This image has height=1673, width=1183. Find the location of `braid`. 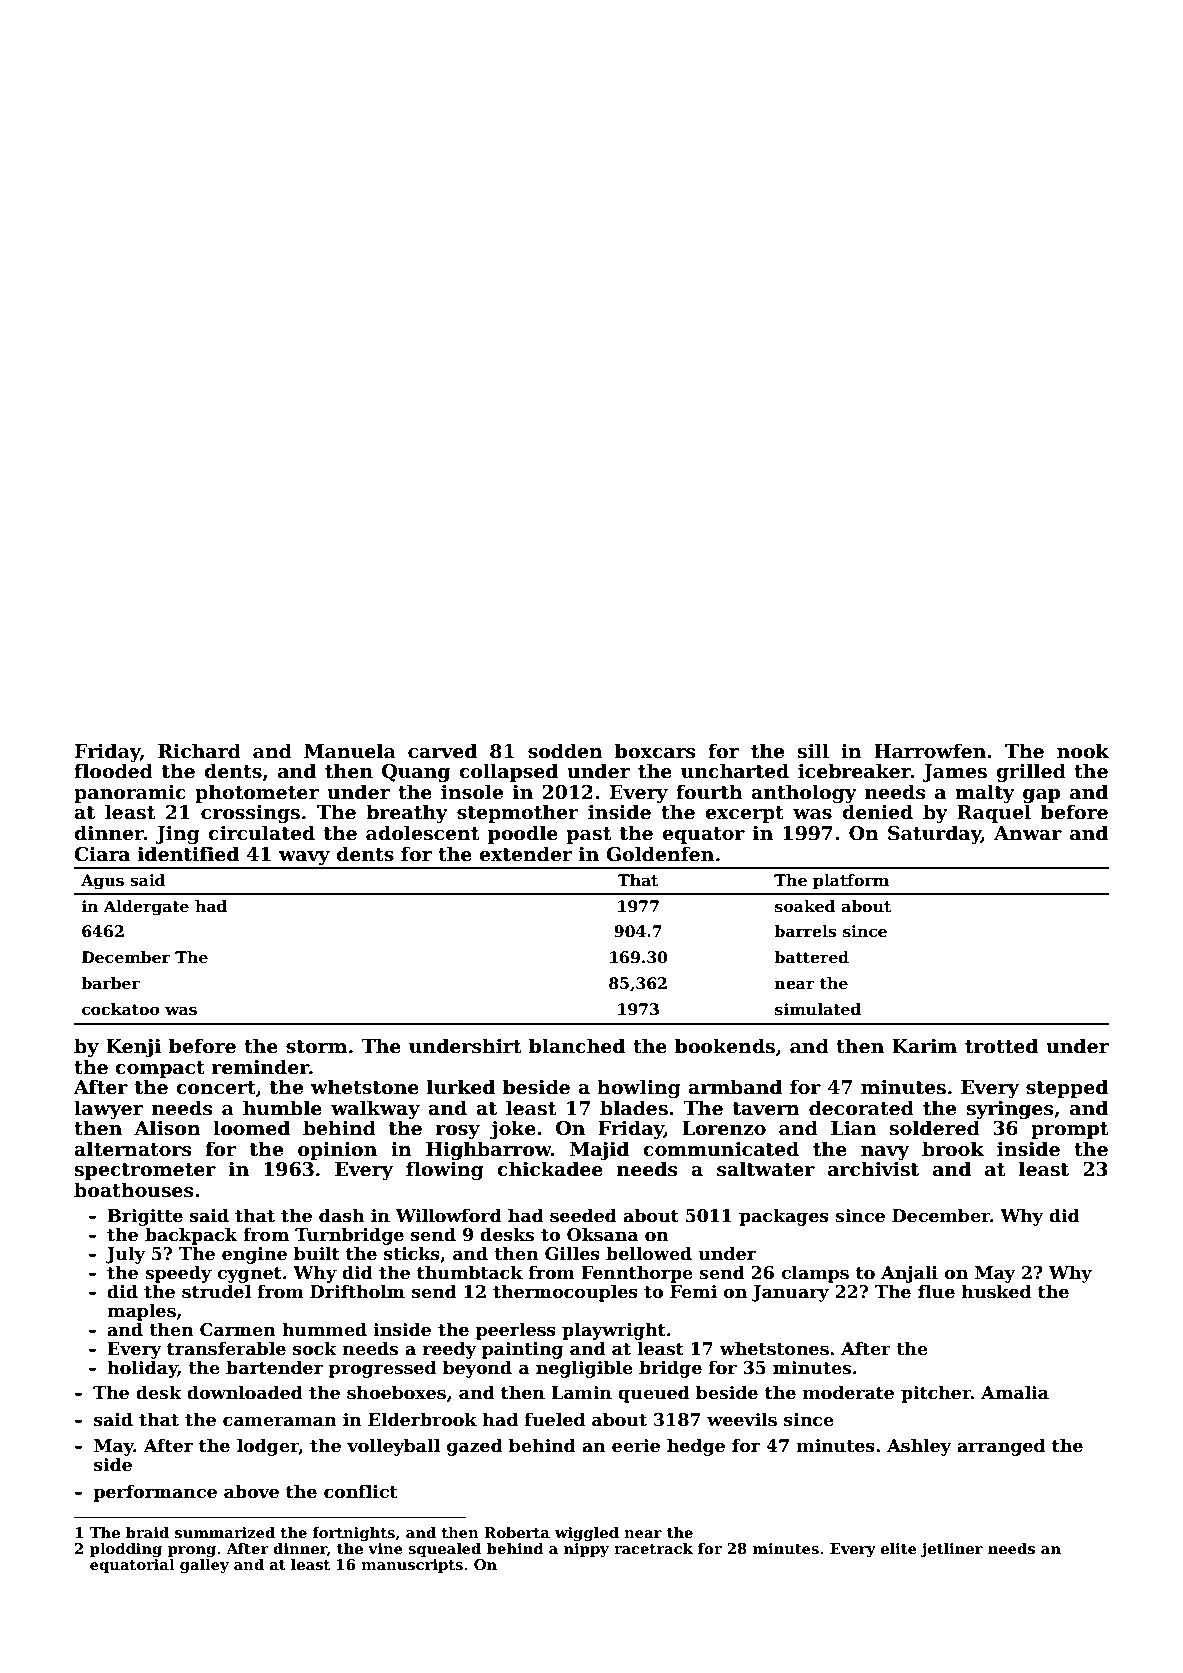

braid is located at coordinates (147, 1532).
